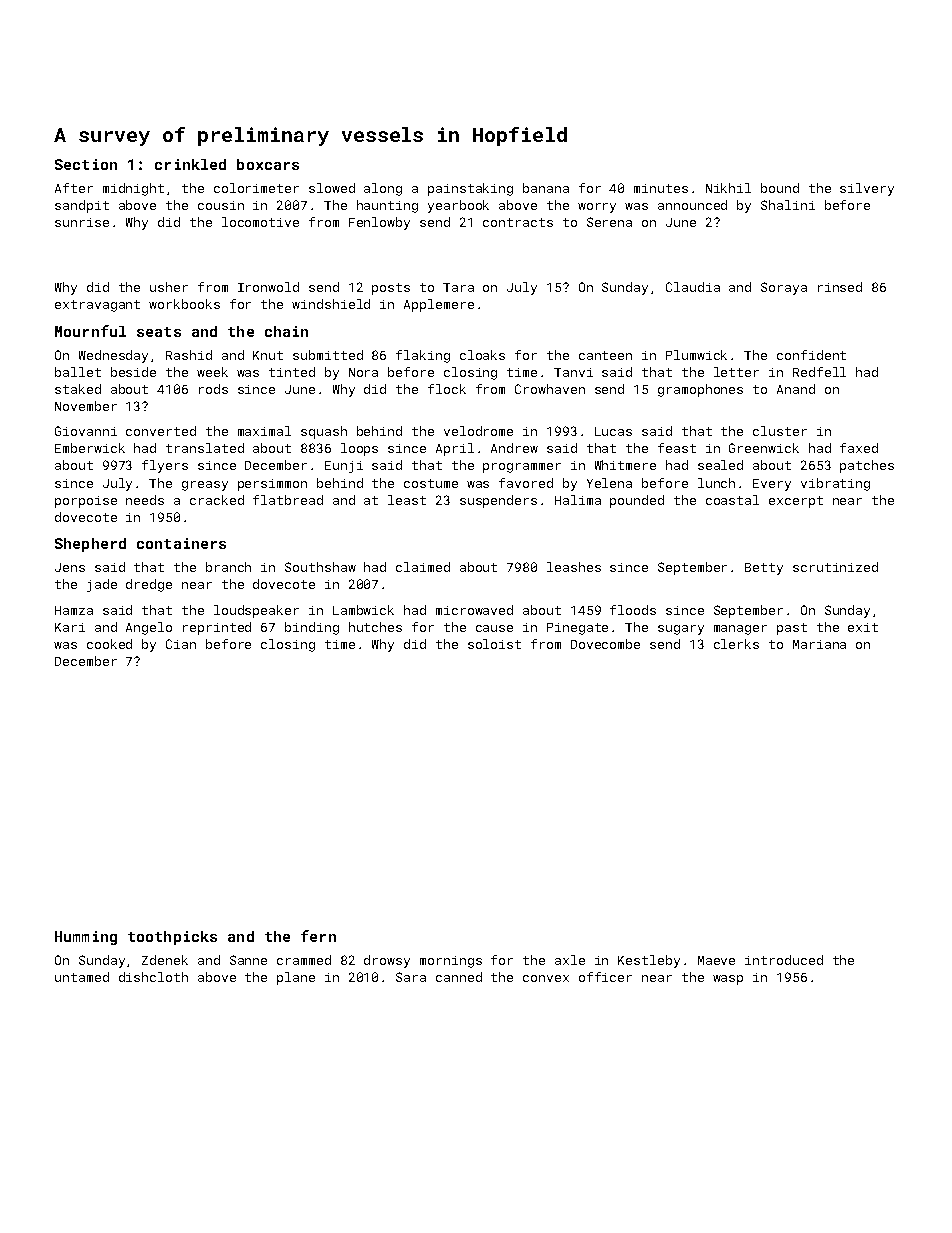 Image resolution: width=952 pixels, height=1233 pixels. Describe the element at coordinates (387, 961) in the page. I see `drowsy` at that location.
